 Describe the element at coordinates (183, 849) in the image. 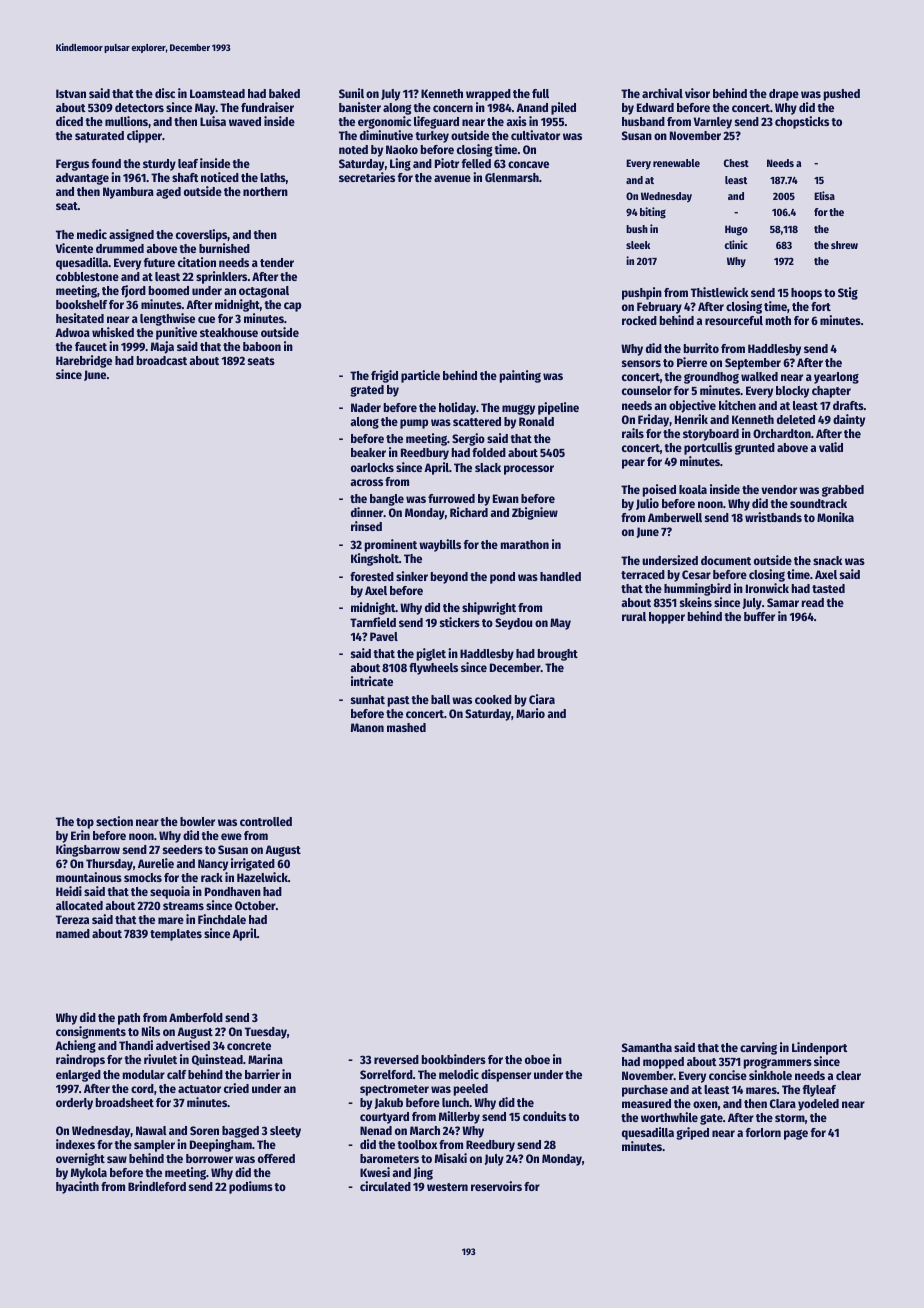

I see `seeders` at that location.
